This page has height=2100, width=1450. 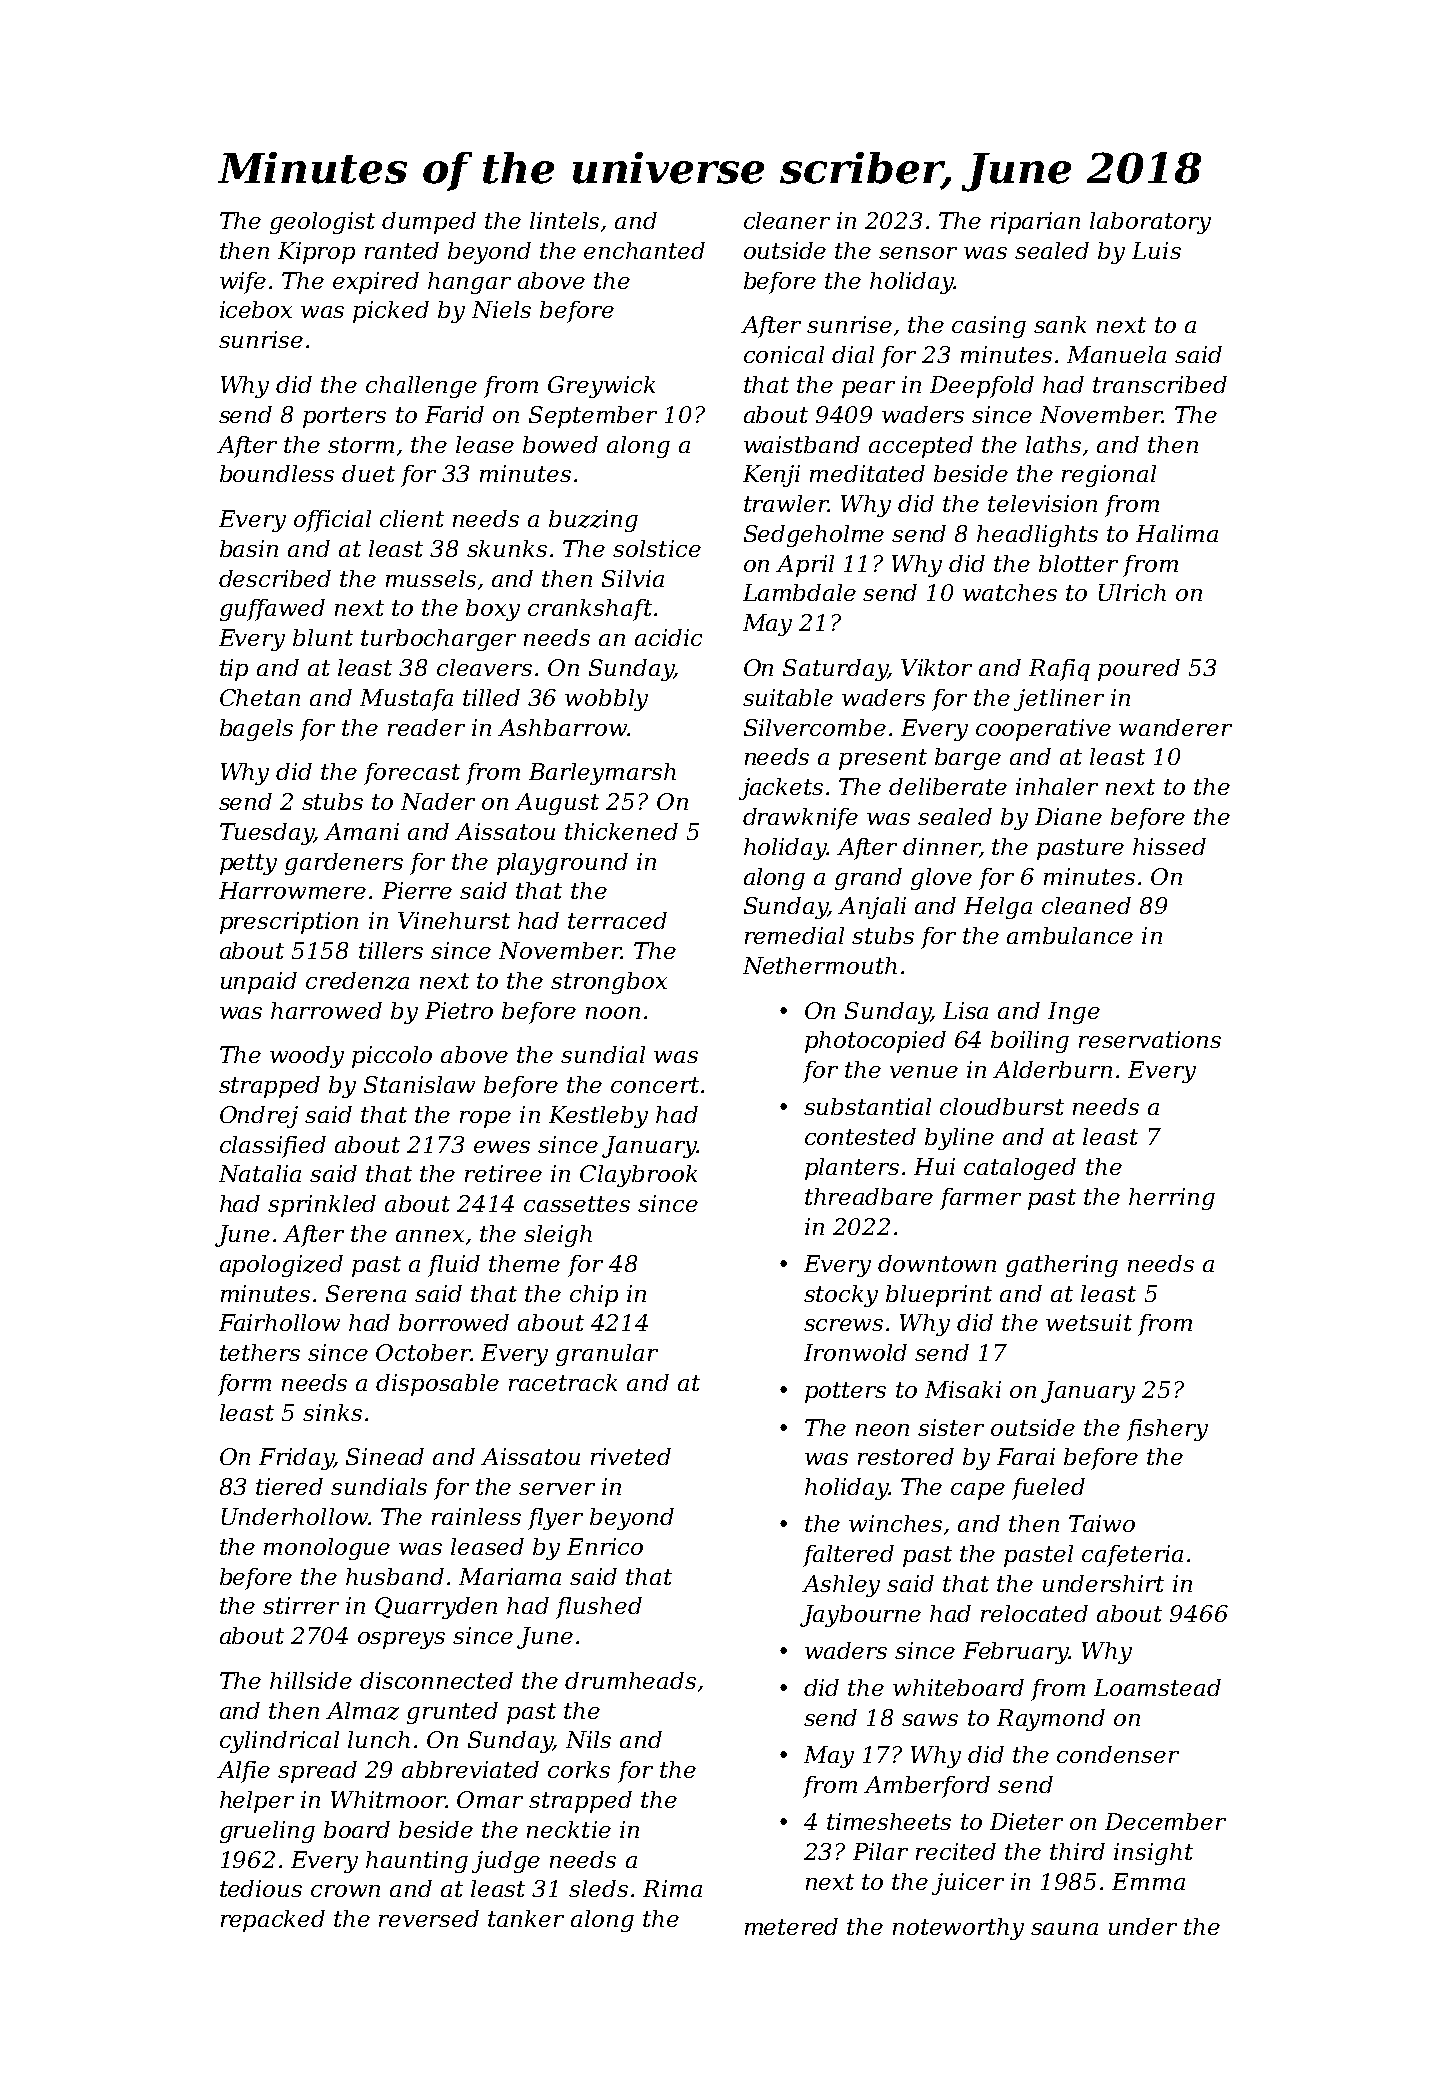 What do you see at coordinates (260, 697) in the page?
I see `Chetan` at bounding box center [260, 697].
